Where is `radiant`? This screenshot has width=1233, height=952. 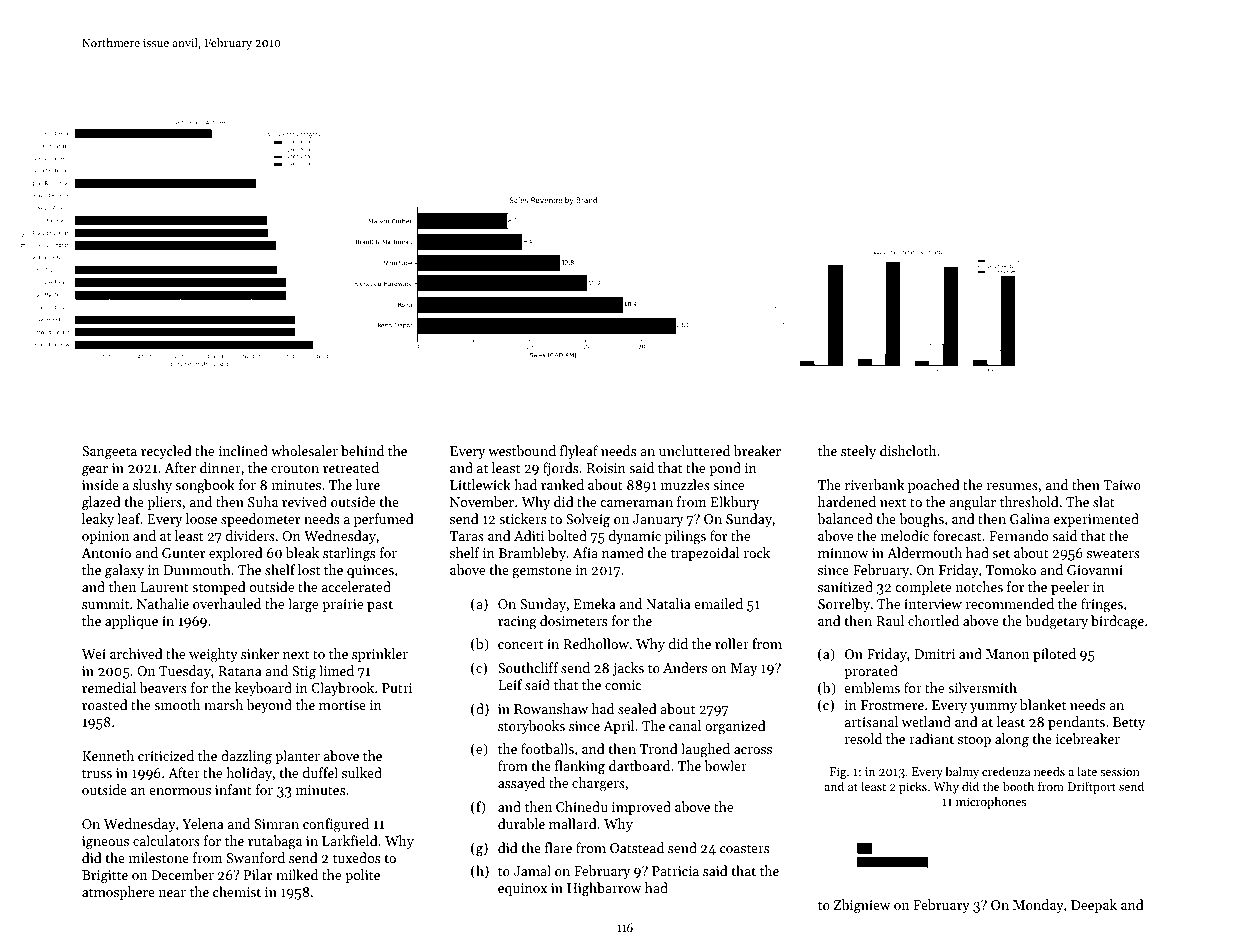 radiant is located at coordinates (931, 738).
